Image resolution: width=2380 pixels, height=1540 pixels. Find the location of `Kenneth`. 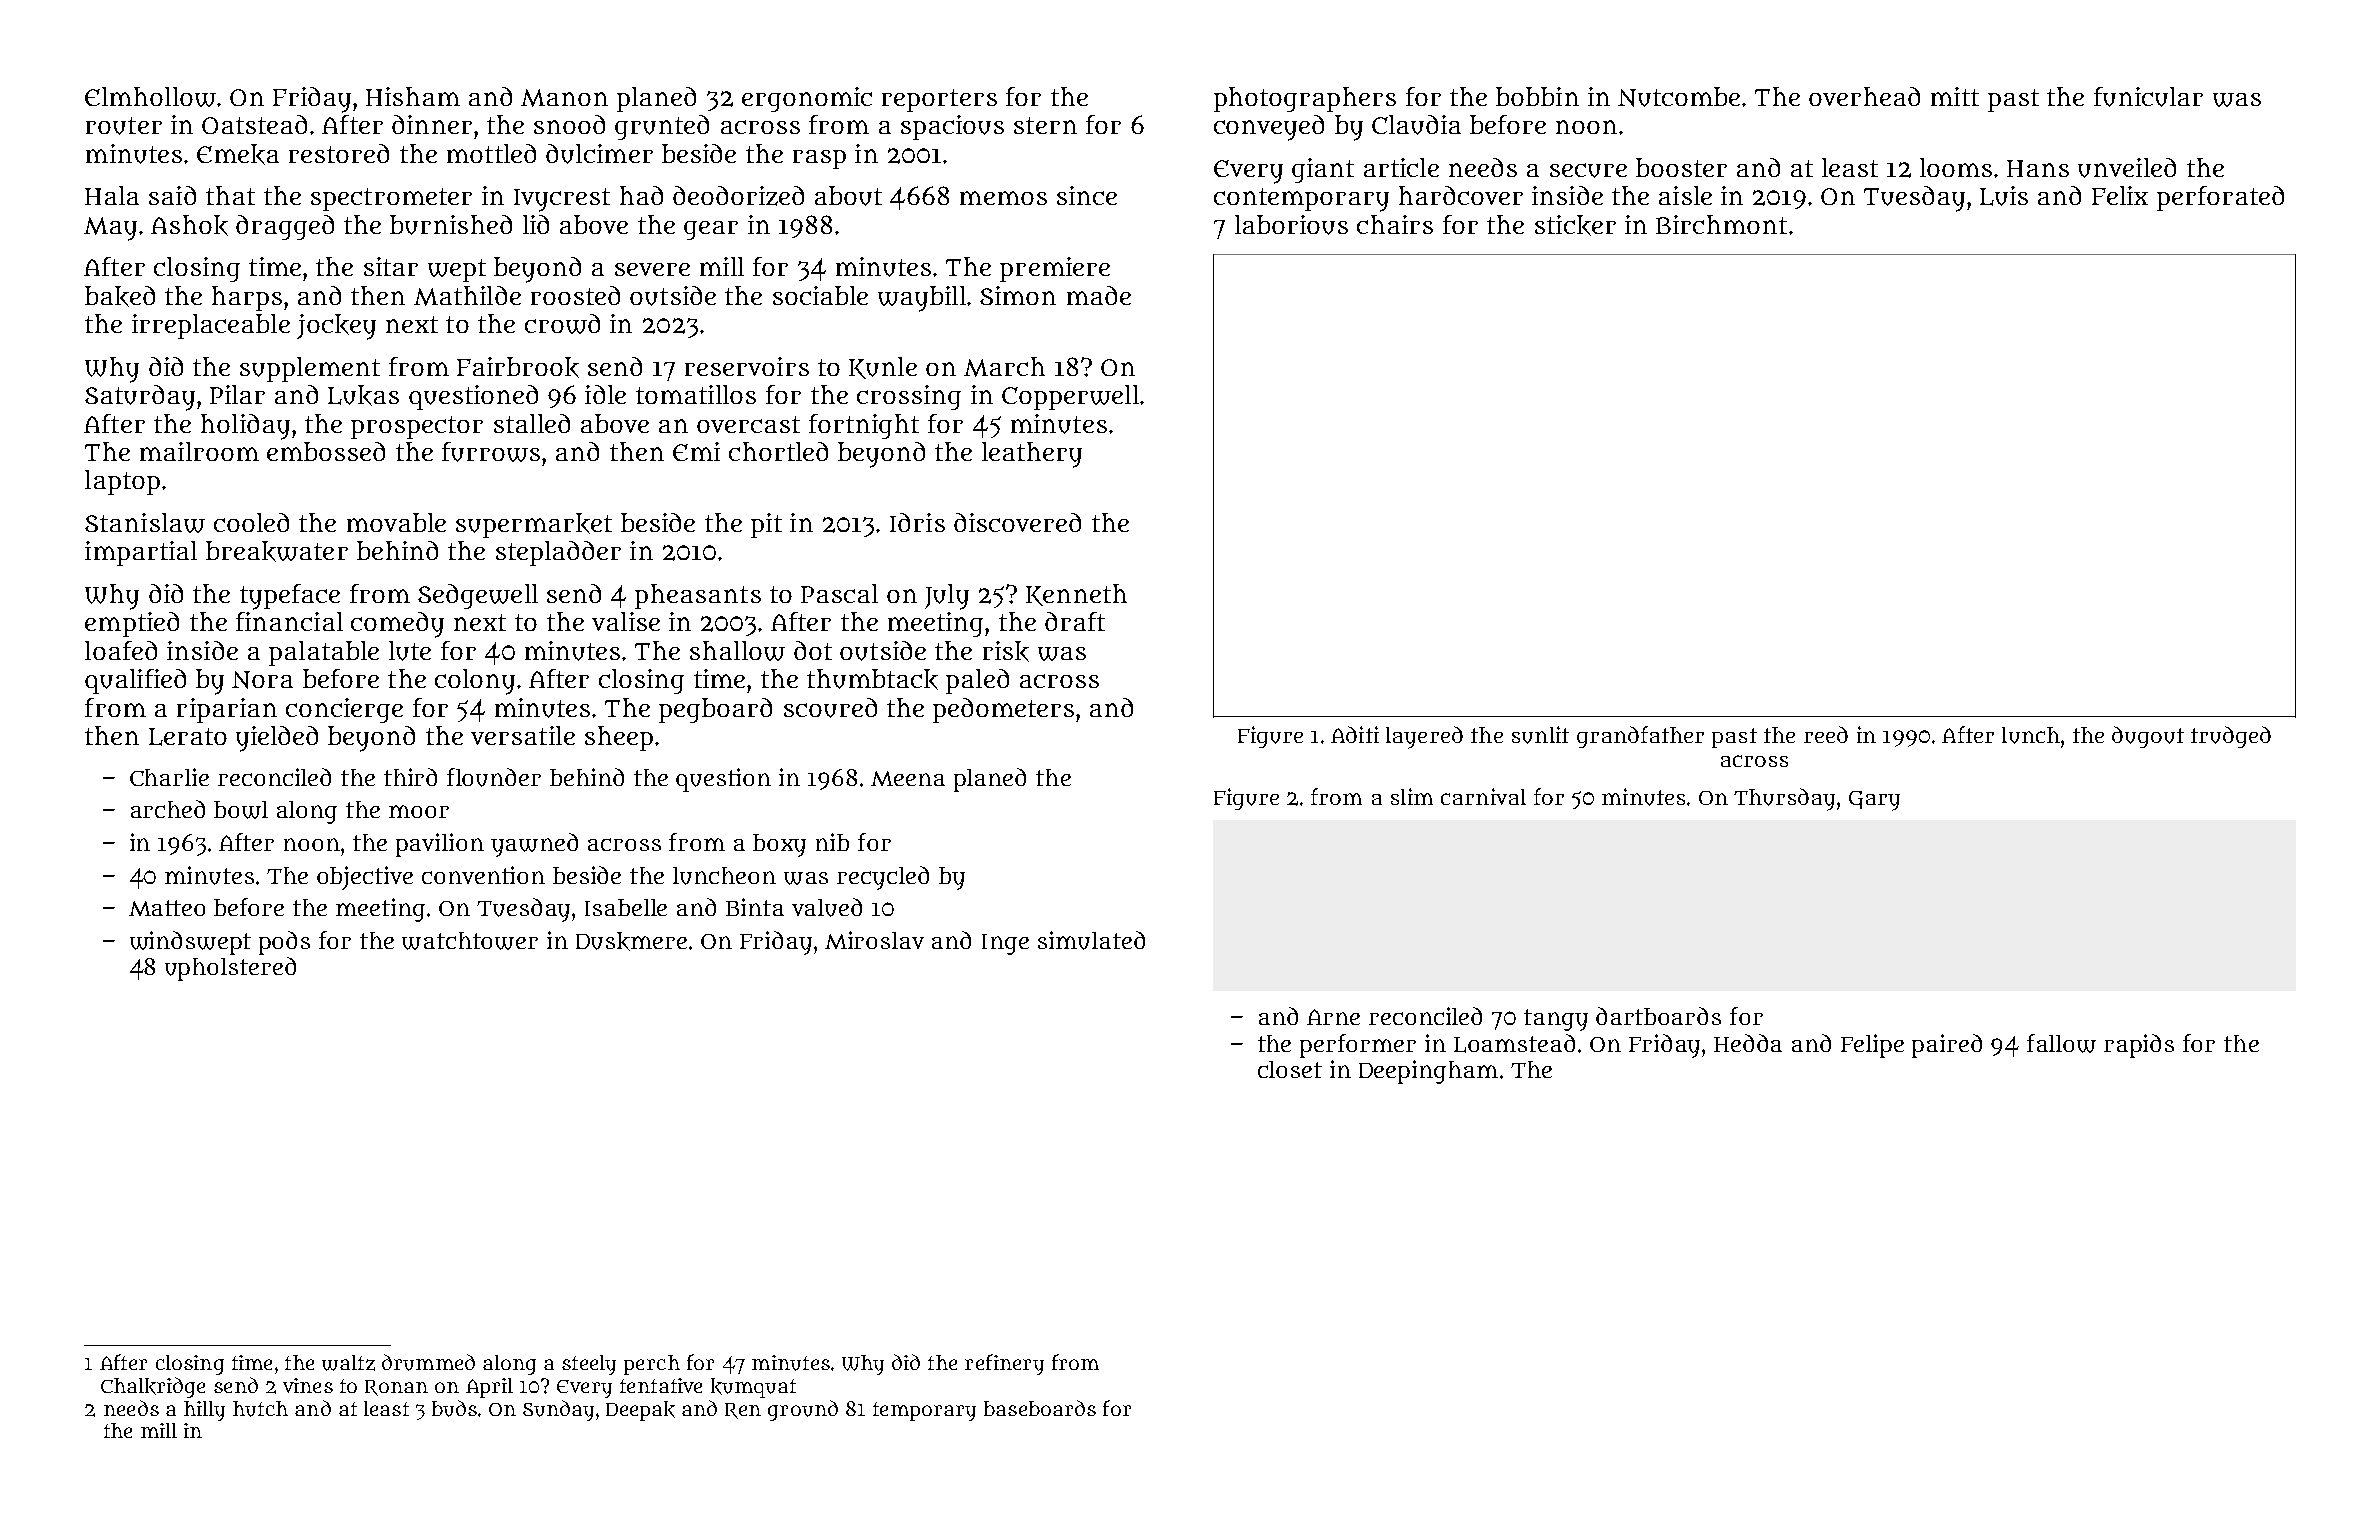

Kenneth is located at coordinates (1076, 595).
